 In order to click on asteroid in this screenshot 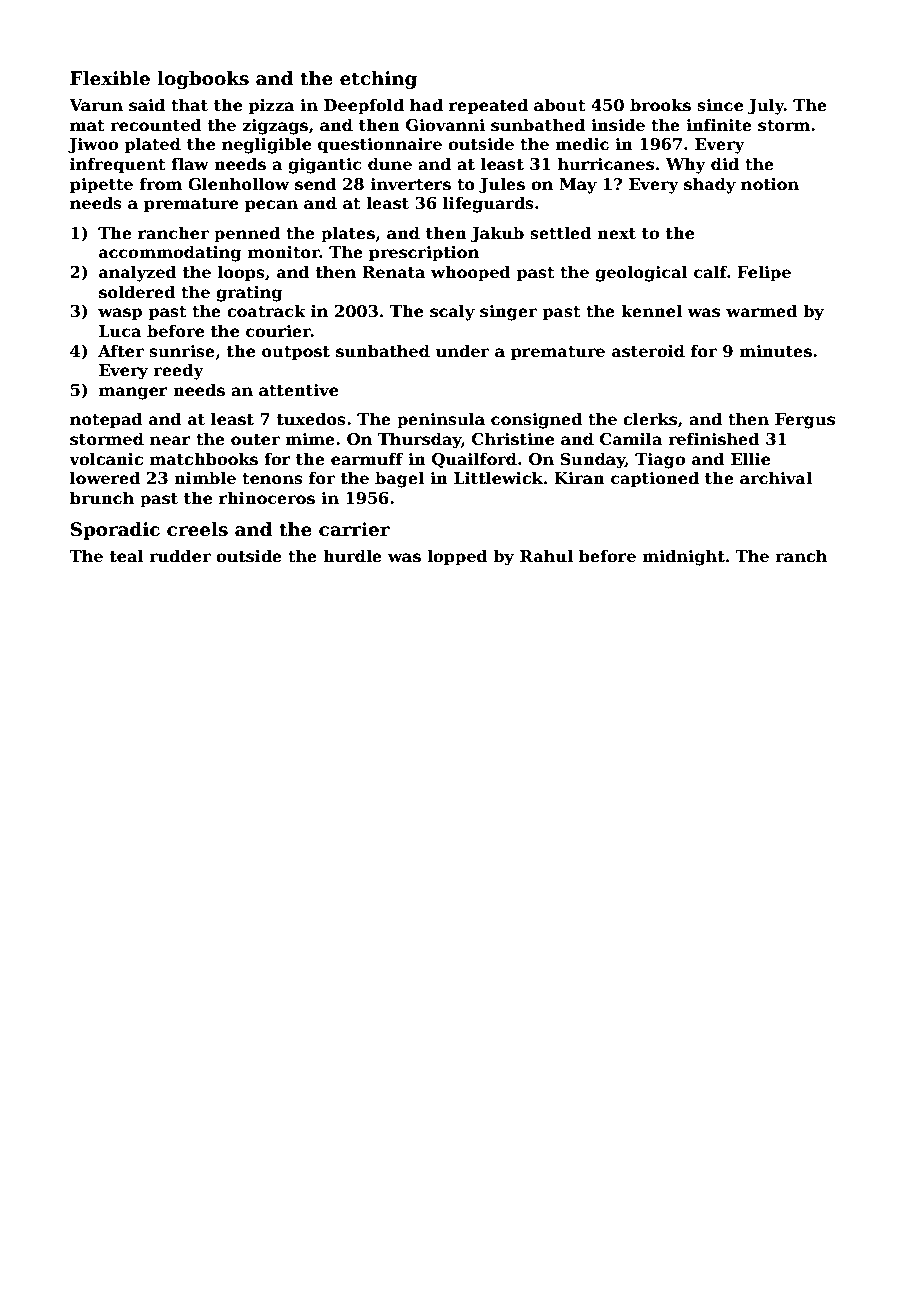, I will do `click(648, 351)`.
